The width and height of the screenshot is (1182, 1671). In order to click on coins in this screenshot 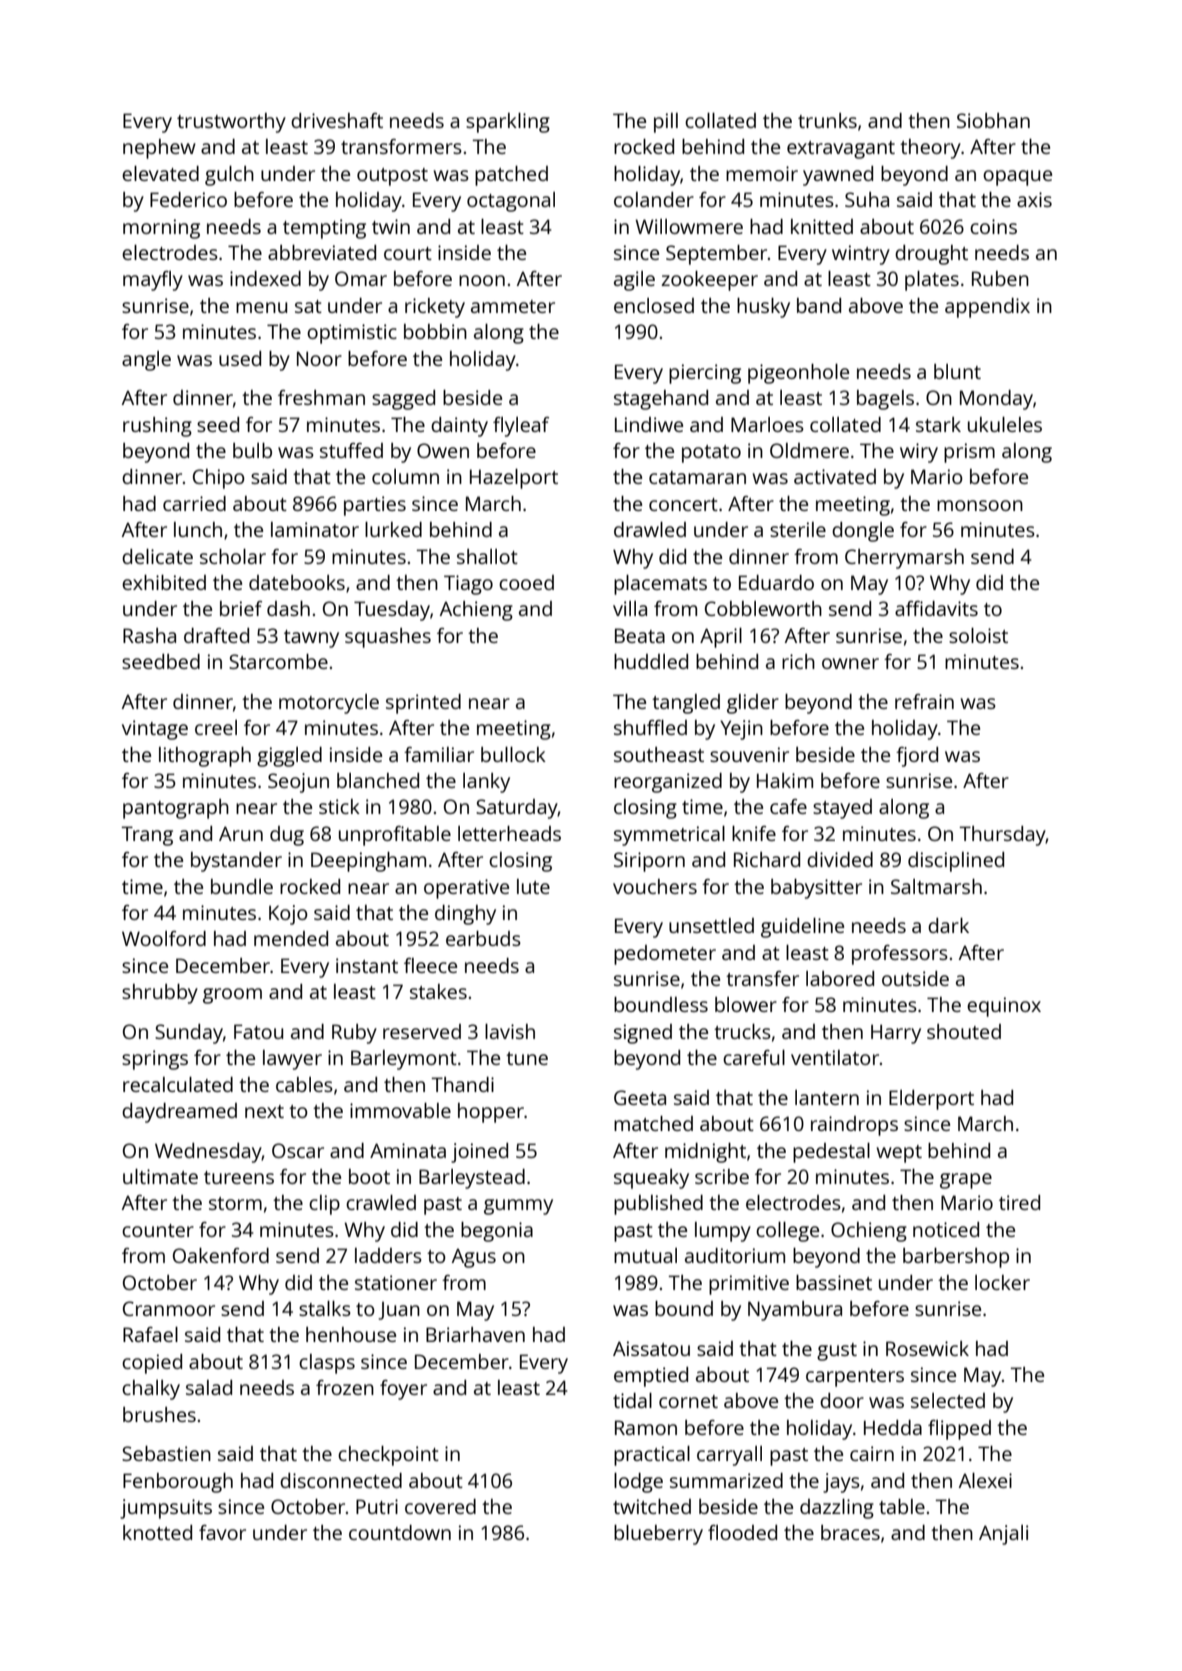, I will do `click(993, 226)`.
